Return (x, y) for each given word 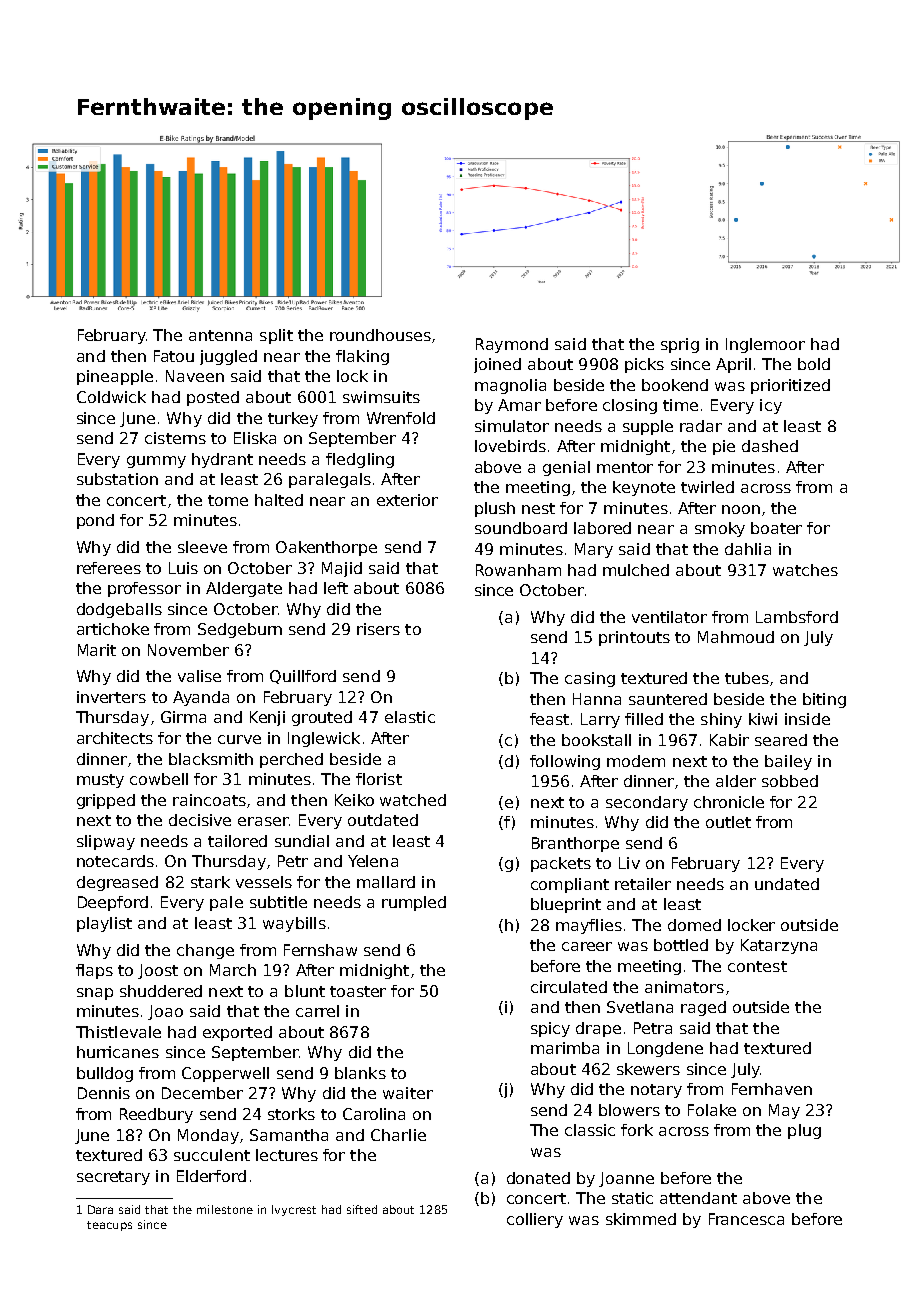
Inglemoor (765, 345)
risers (378, 629)
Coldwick (111, 397)
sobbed (790, 781)
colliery (535, 1220)
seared (781, 740)
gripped (106, 801)
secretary (113, 1178)
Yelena (373, 861)
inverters (111, 697)
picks (644, 365)
